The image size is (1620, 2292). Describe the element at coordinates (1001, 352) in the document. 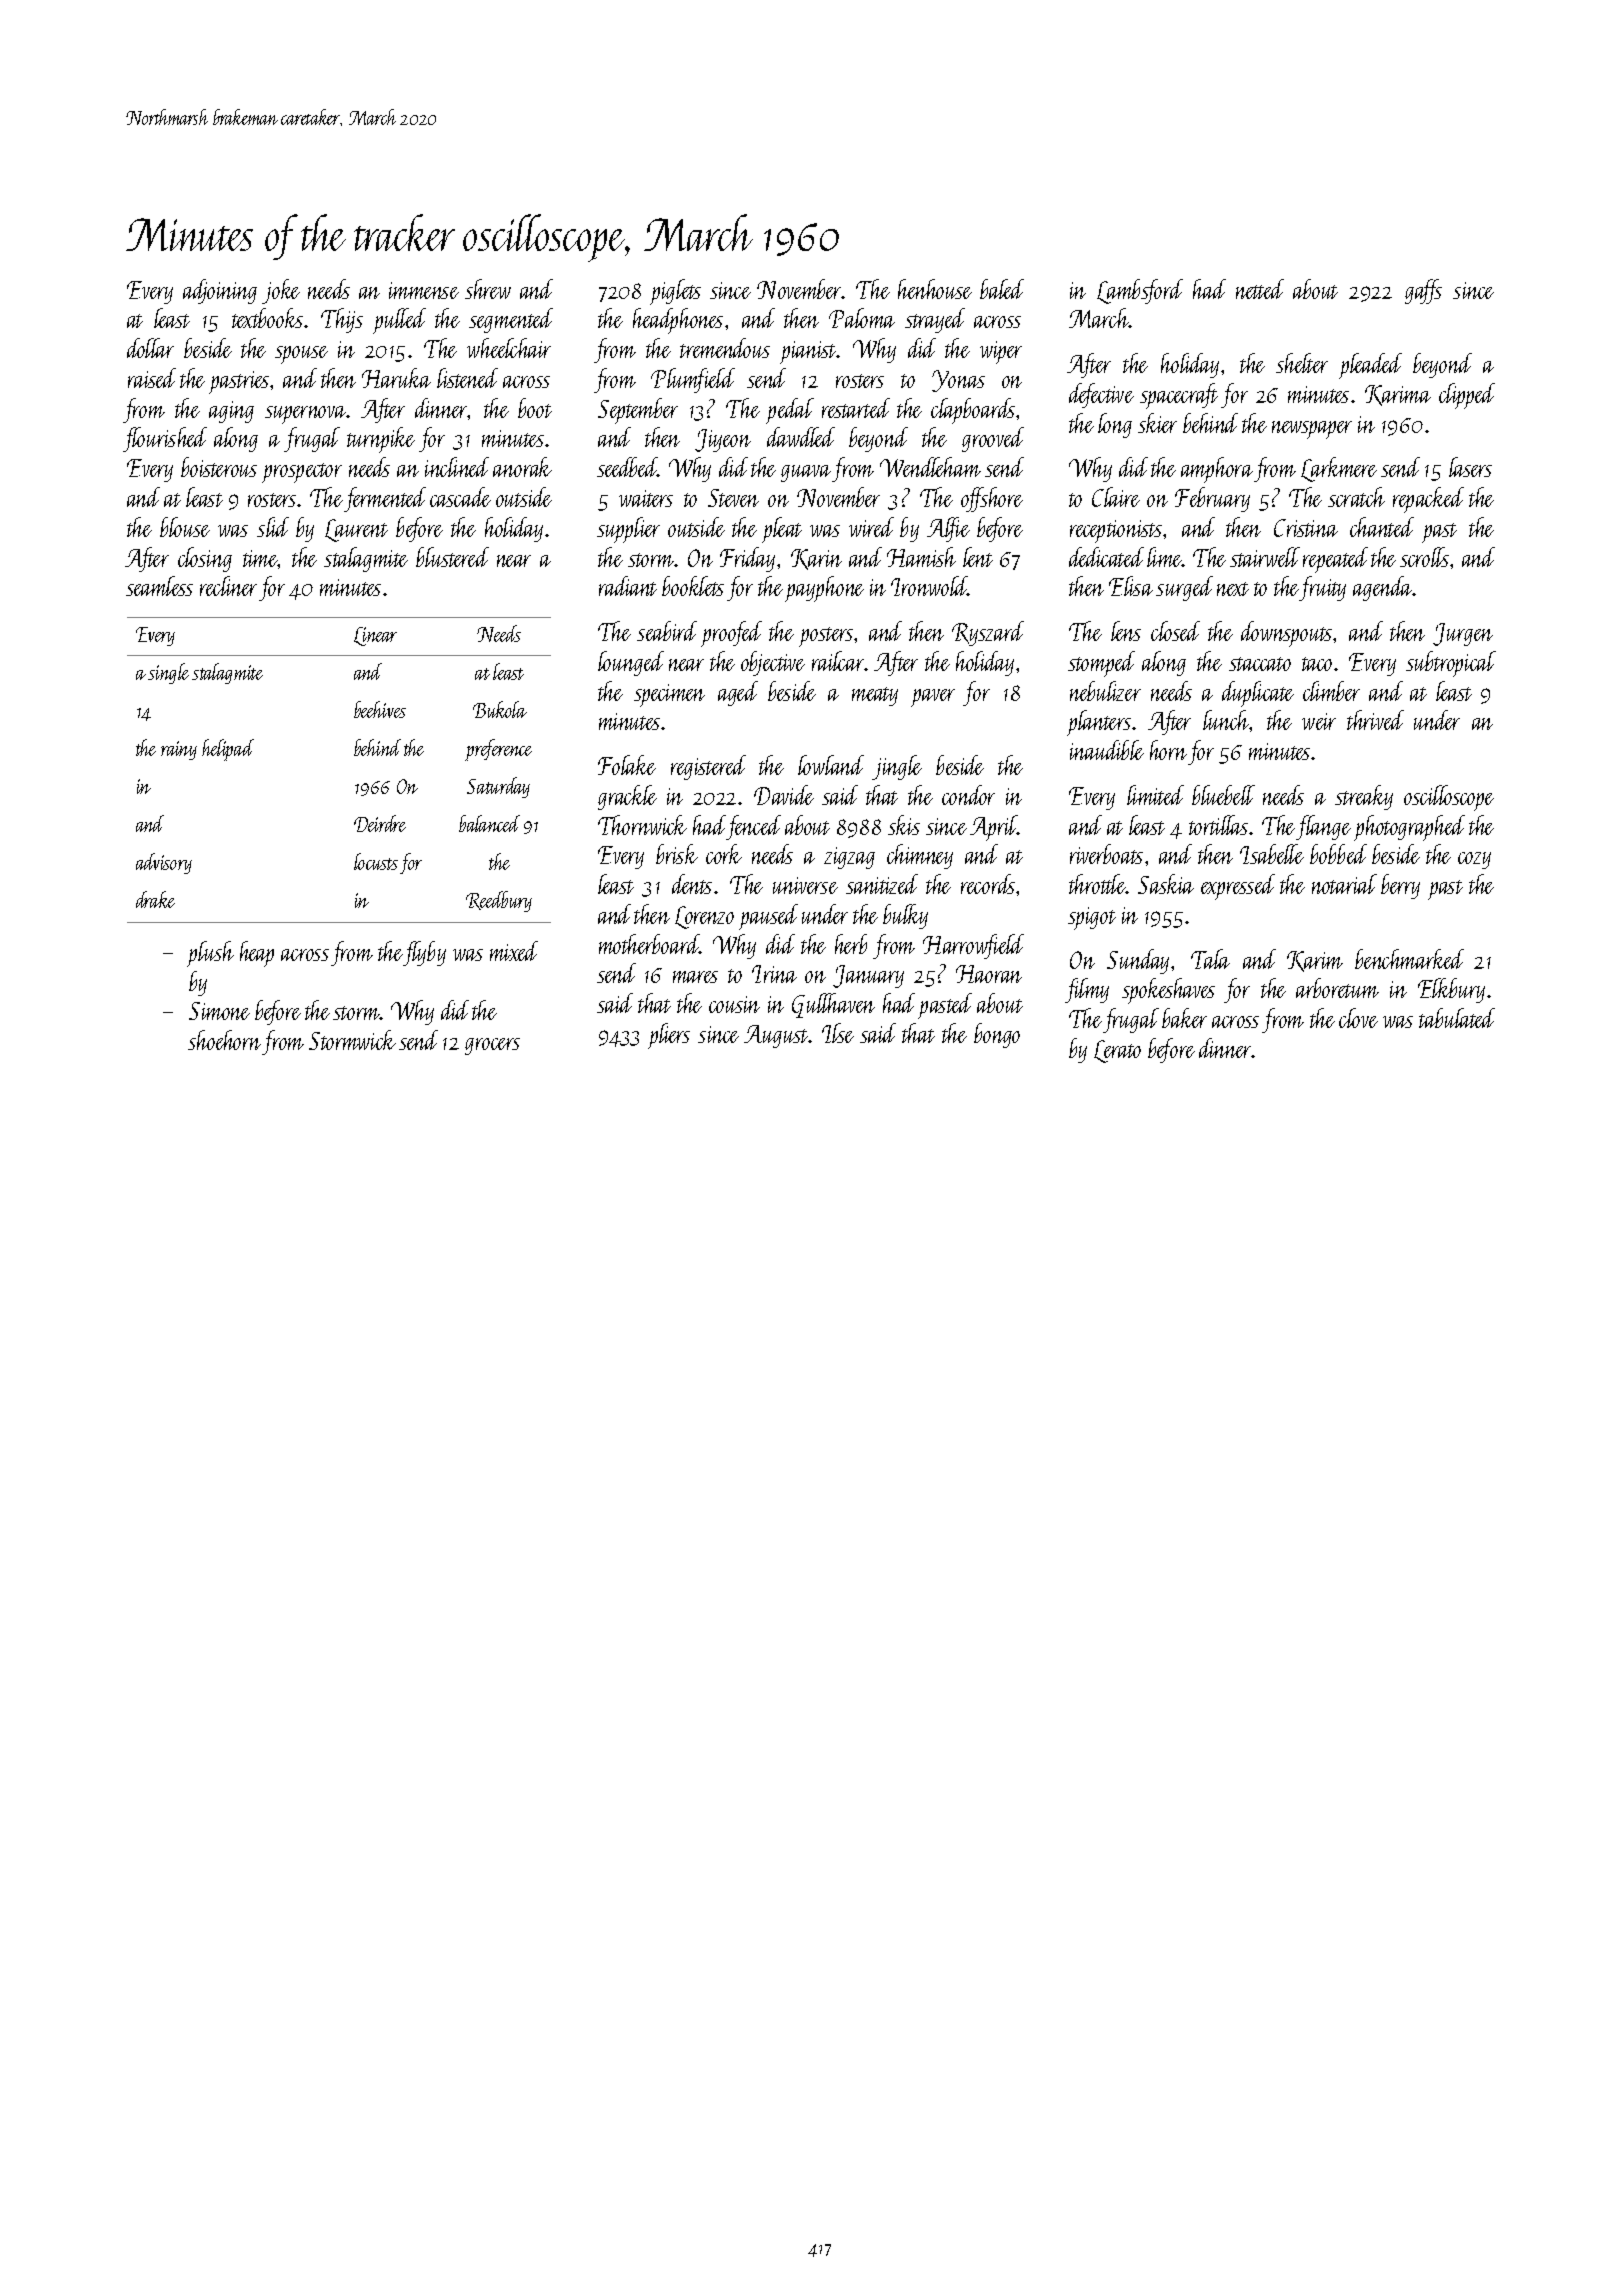

I see `wiper` at that location.
